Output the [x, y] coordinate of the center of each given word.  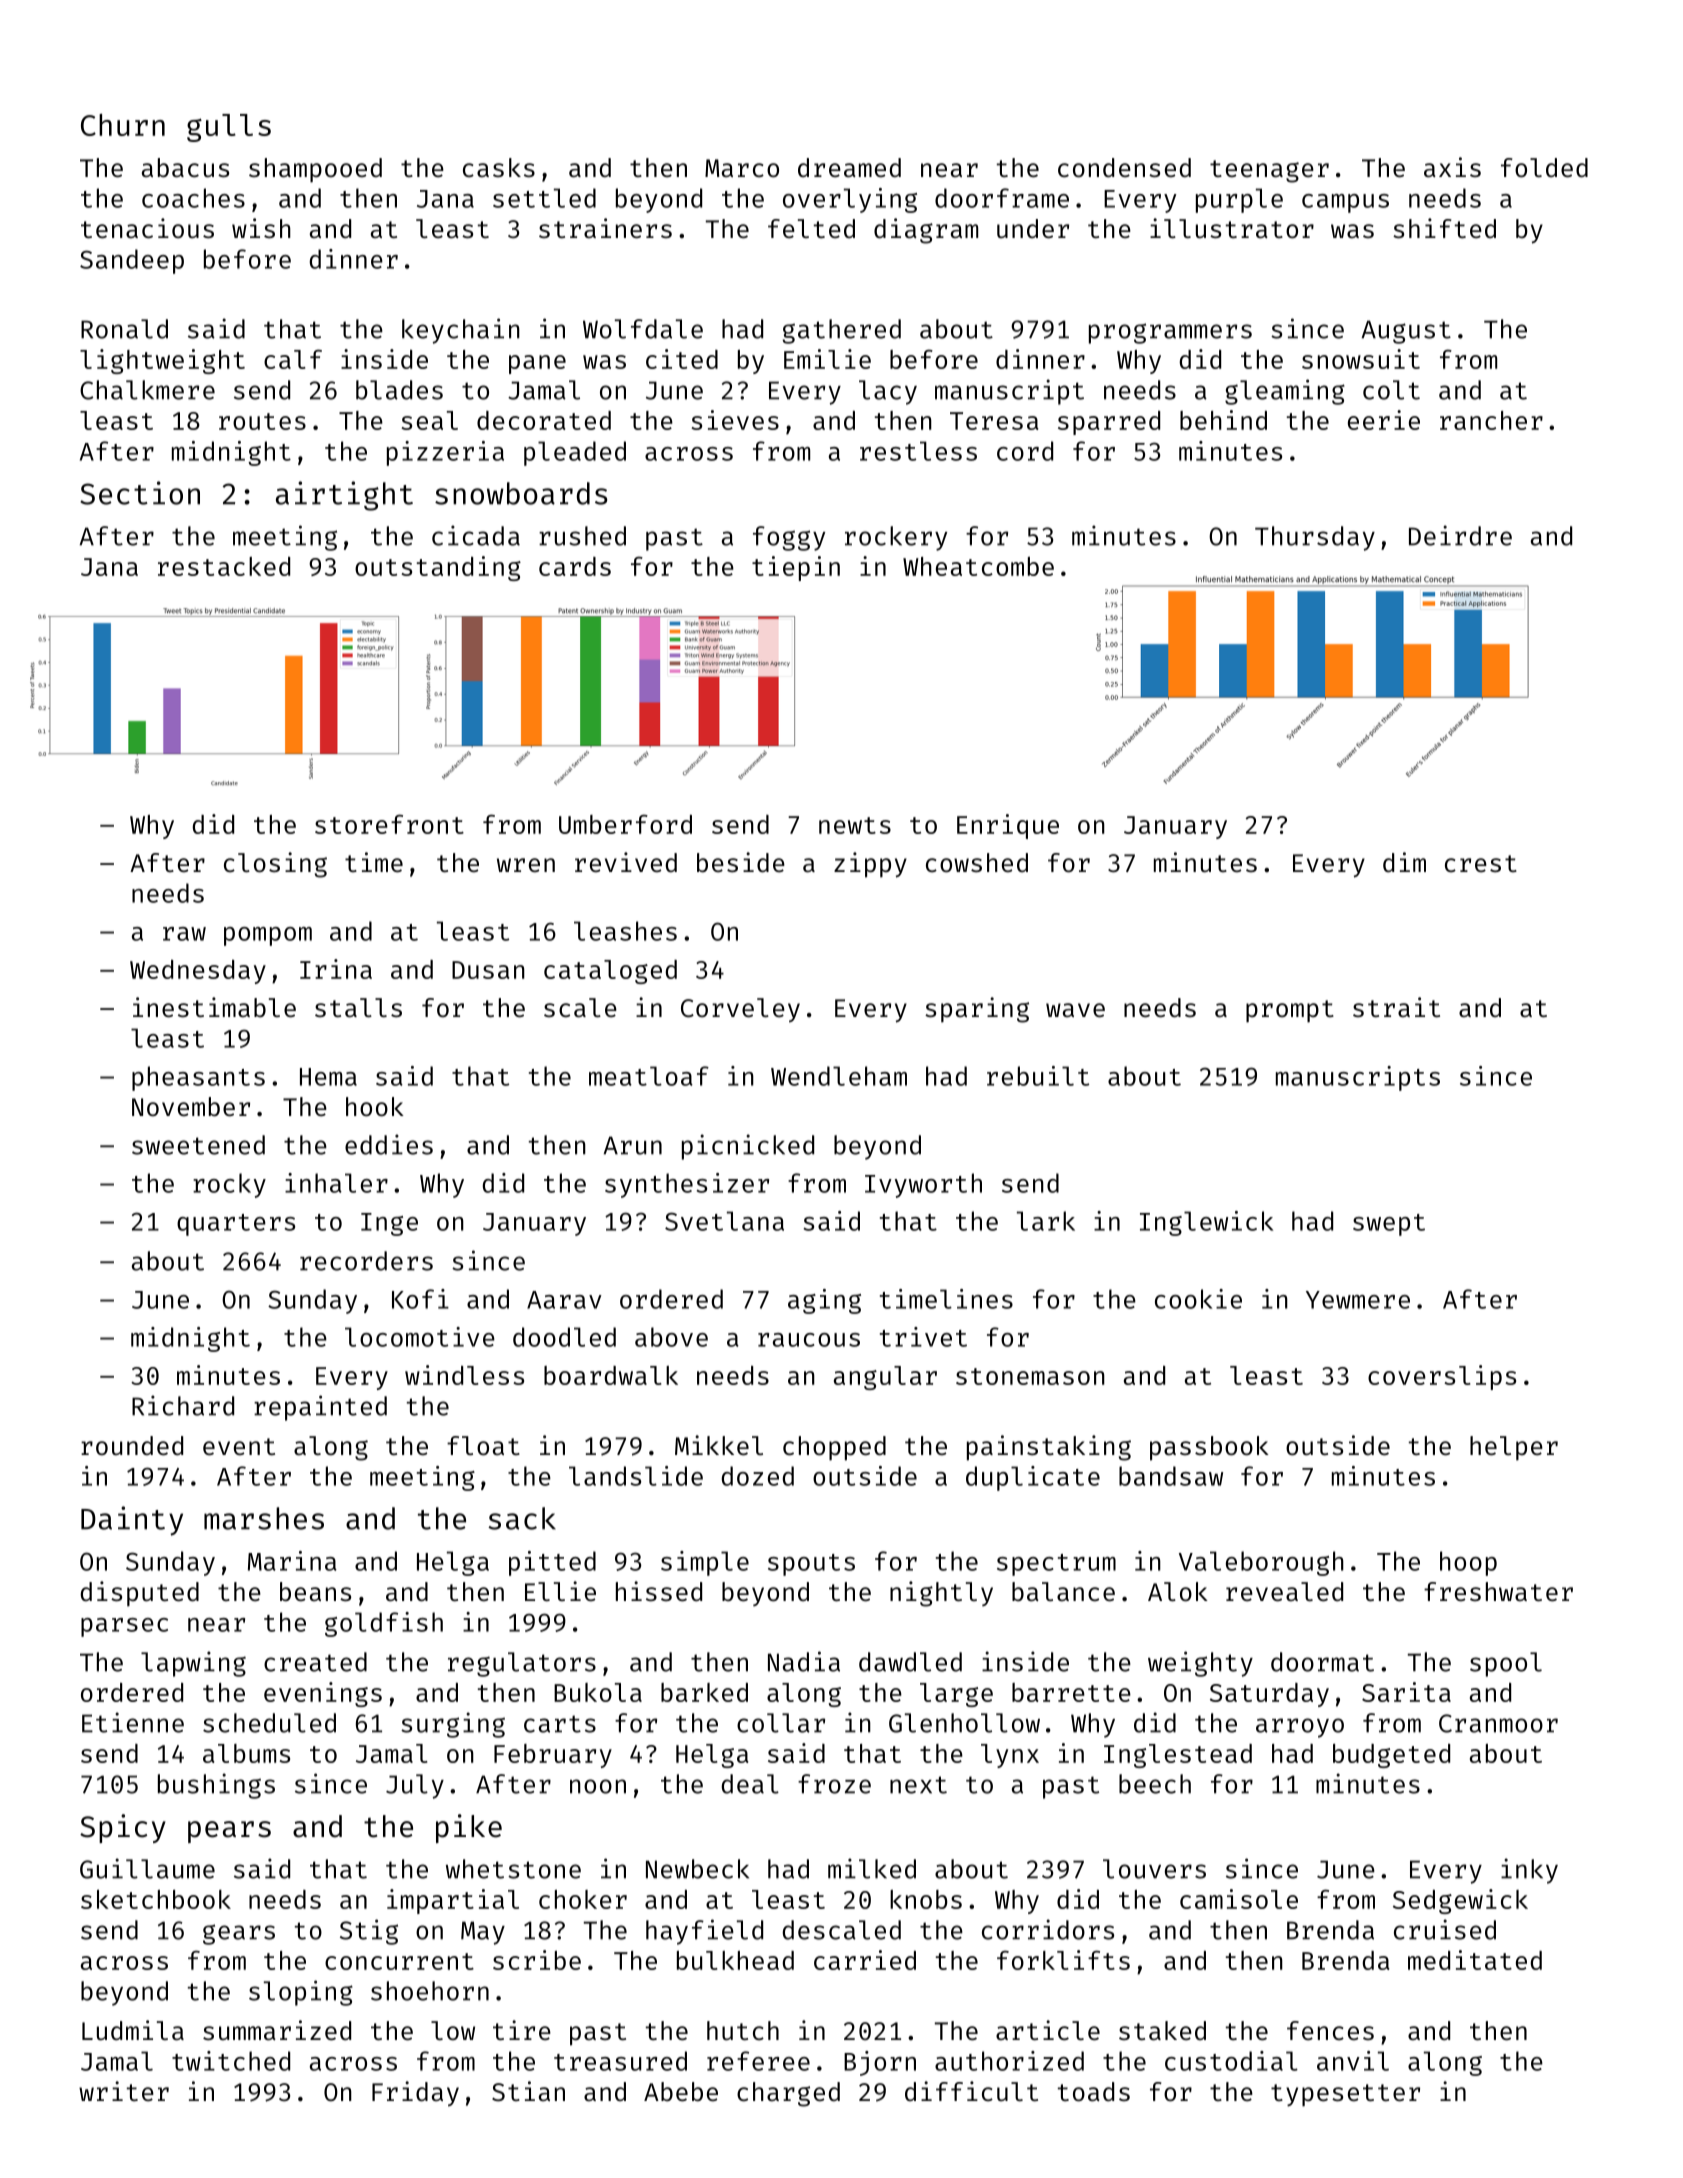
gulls [229, 128]
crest [1481, 864]
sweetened [198, 1145]
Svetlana [724, 1221]
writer [124, 2091]
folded [1544, 168]
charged [788, 2094]
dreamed [849, 168]
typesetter [1345, 2095]
